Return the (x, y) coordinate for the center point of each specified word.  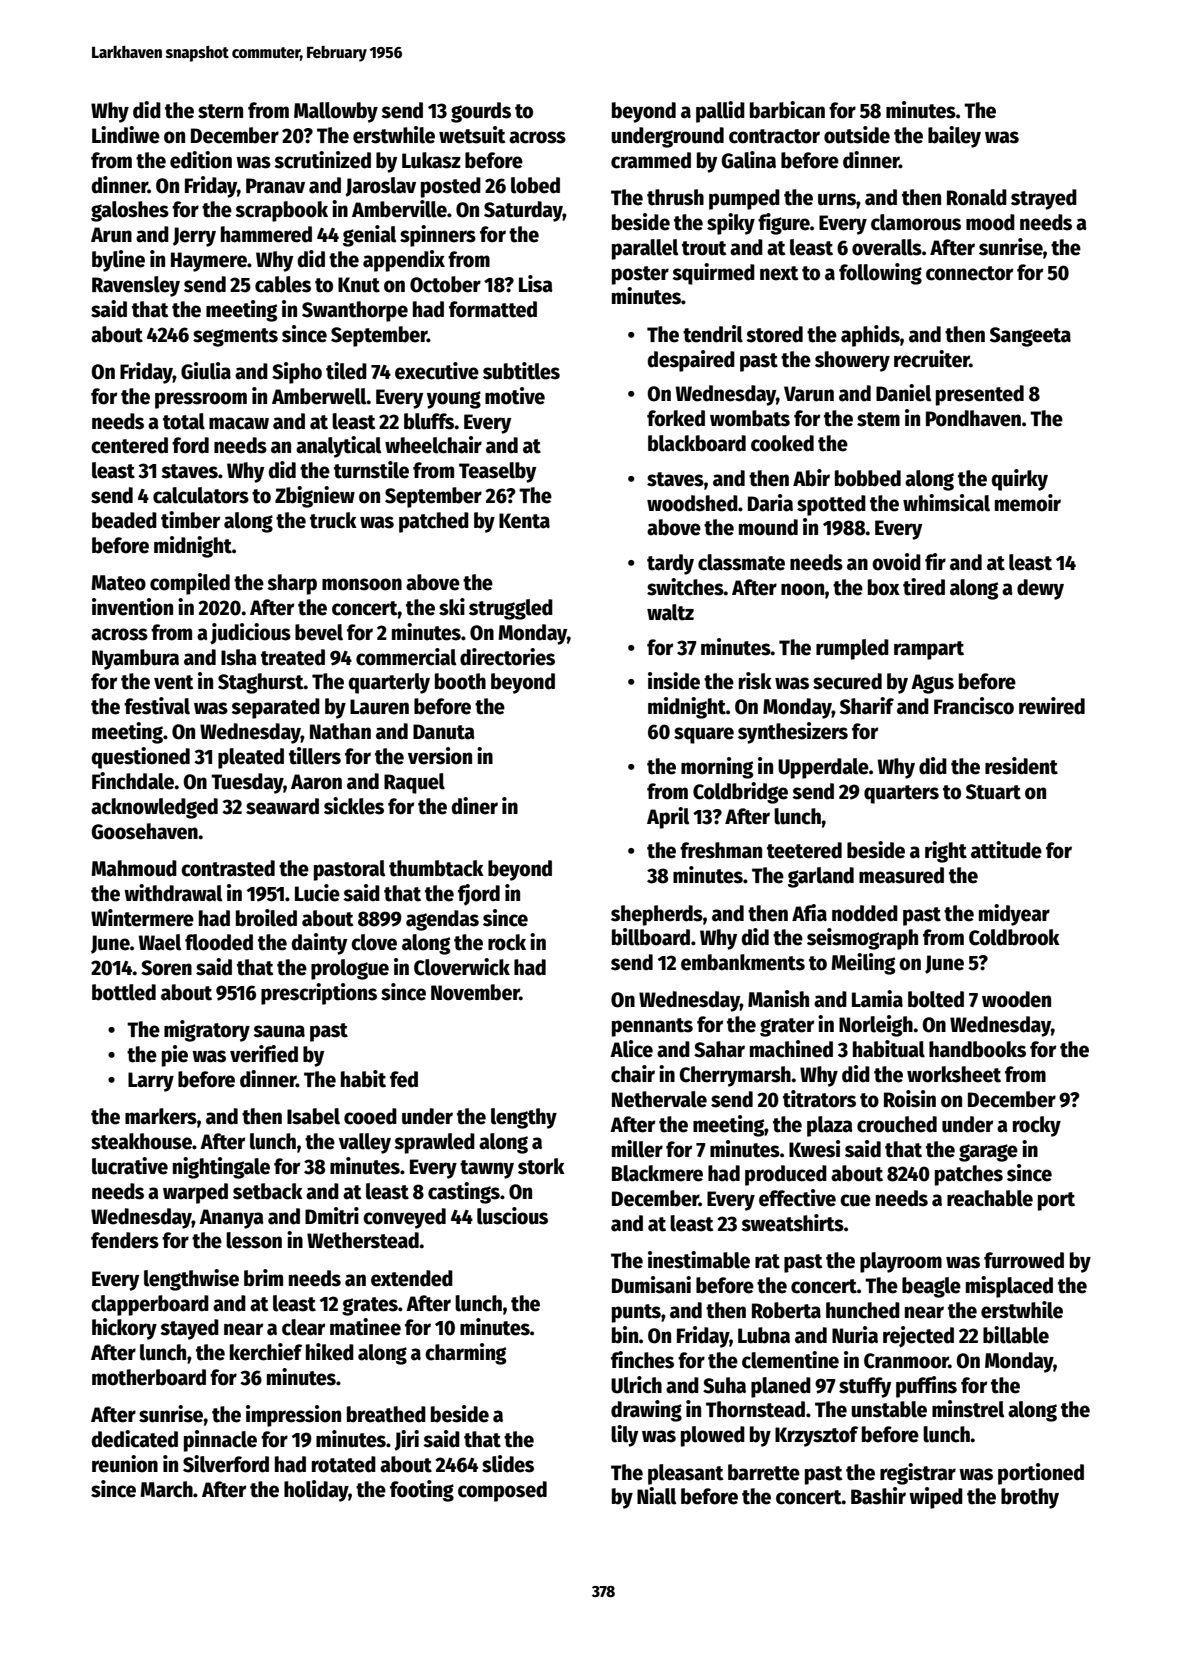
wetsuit (472, 135)
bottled (124, 992)
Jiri (406, 1440)
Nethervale (659, 1099)
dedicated (134, 1439)
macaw (239, 423)
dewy (1040, 589)
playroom (901, 1262)
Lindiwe (126, 135)
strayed (1044, 199)
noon (803, 589)
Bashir (878, 1496)
